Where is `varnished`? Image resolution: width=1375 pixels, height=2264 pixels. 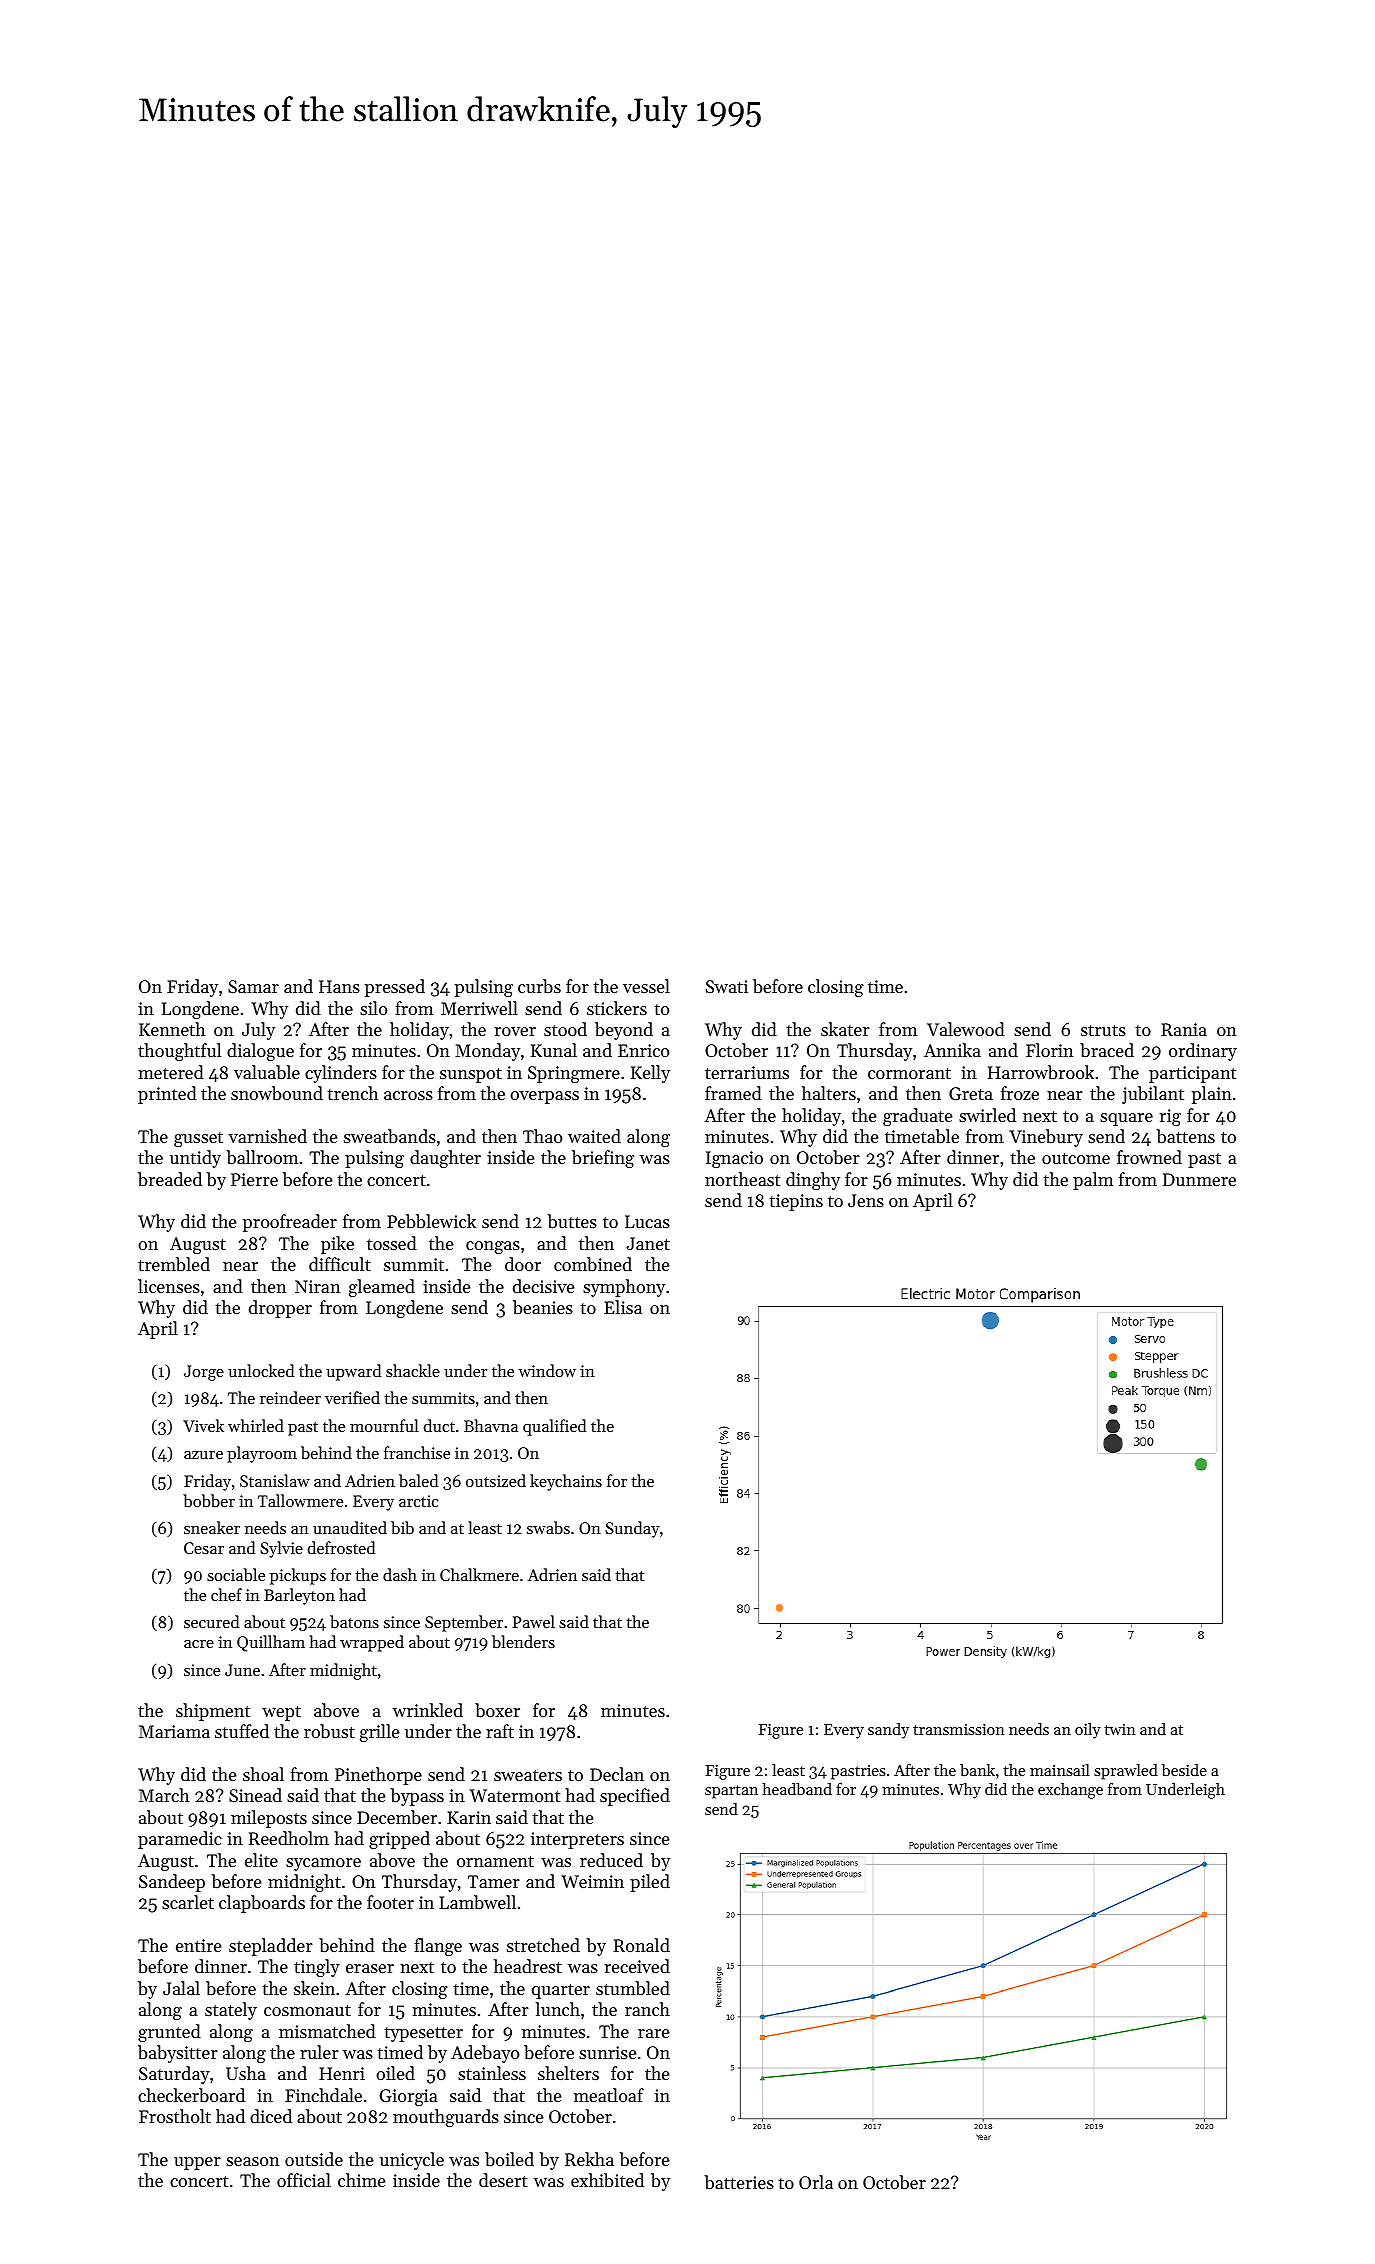
varnished is located at coordinates (267, 1136).
